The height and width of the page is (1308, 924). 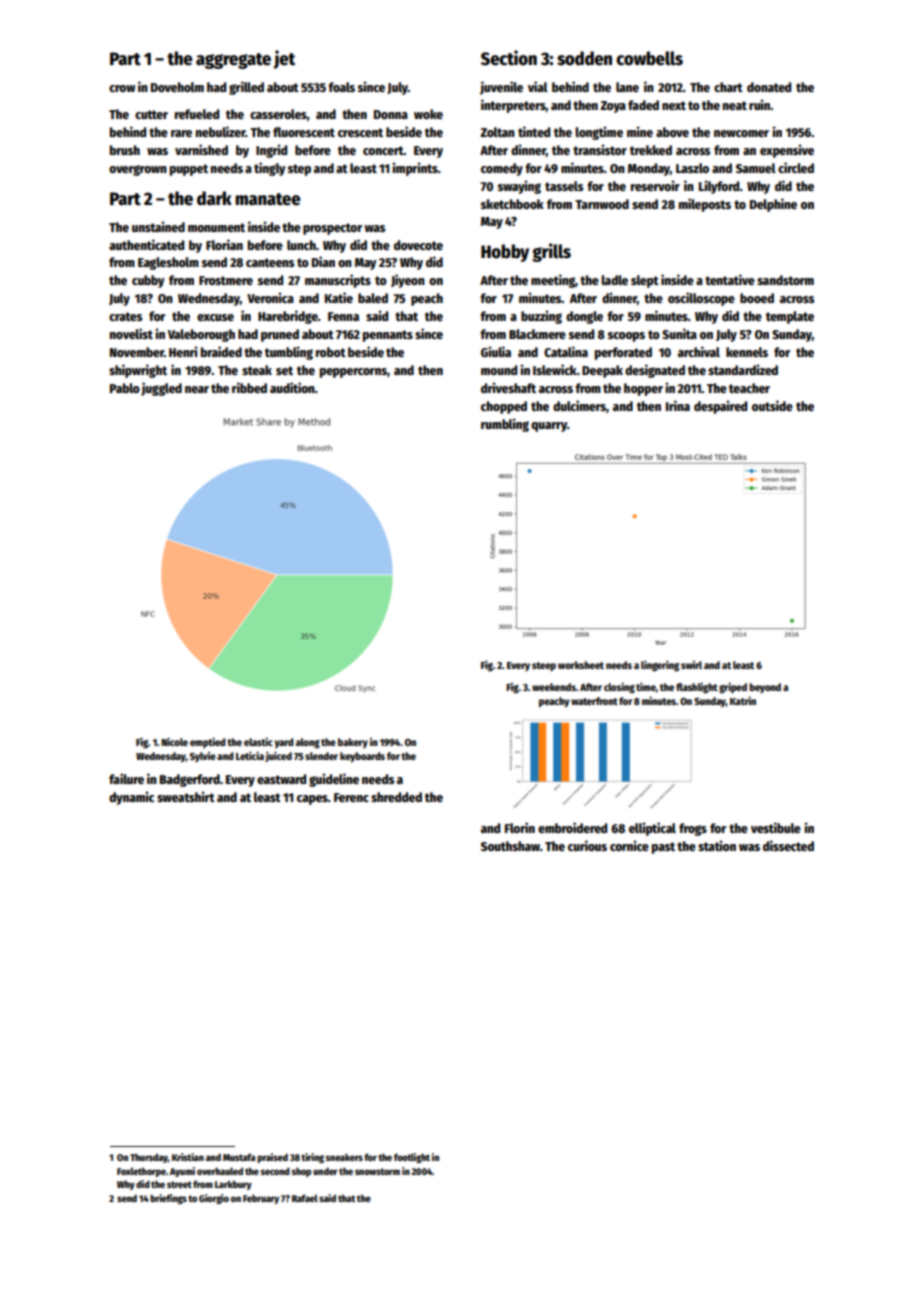 What do you see at coordinates (510, 846) in the page?
I see `Southshaw` at bounding box center [510, 846].
